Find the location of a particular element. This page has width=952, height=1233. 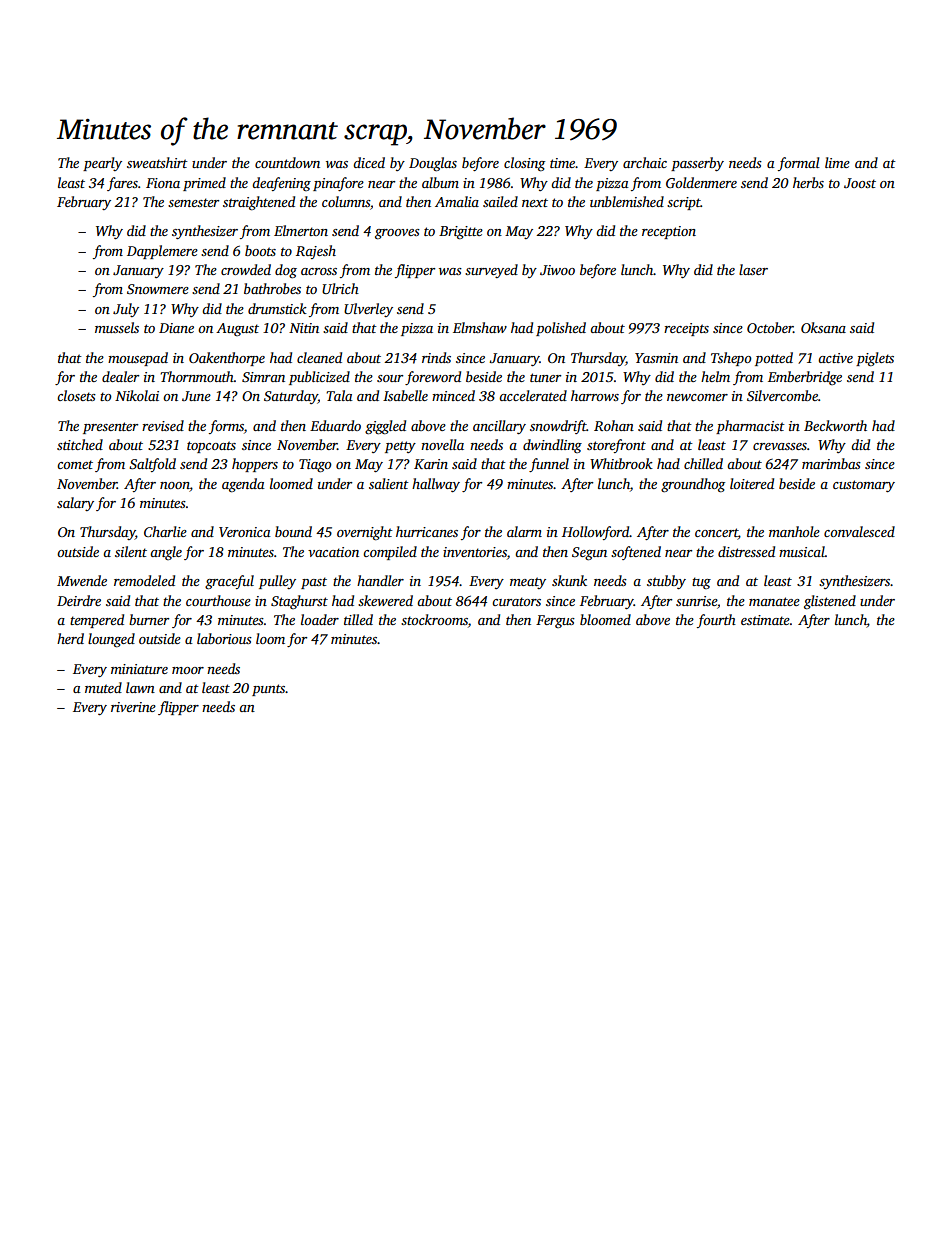

Douglas is located at coordinates (433, 164).
